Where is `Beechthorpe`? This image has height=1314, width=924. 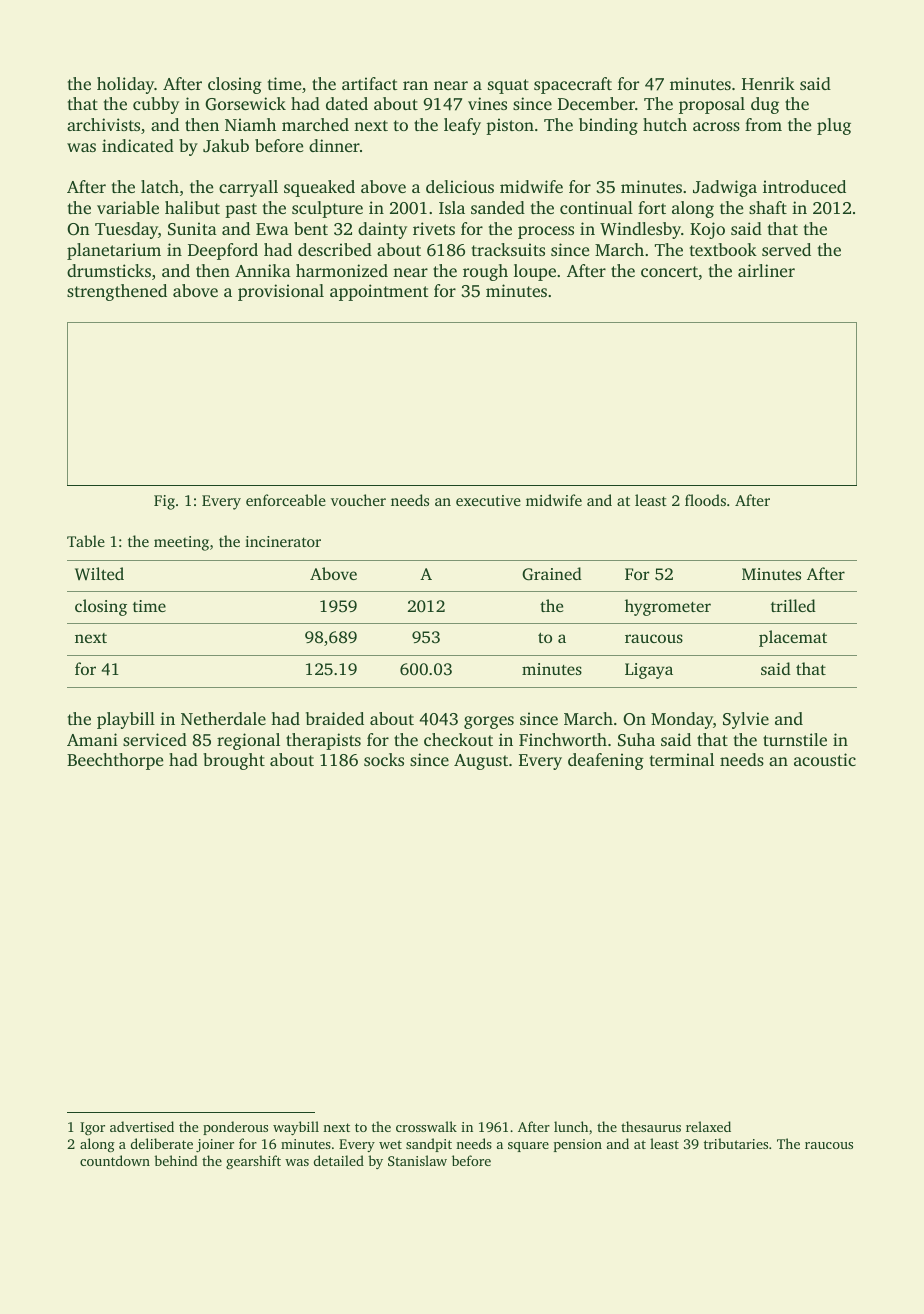
Beechthorpe is located at coordinates (115, 761).
